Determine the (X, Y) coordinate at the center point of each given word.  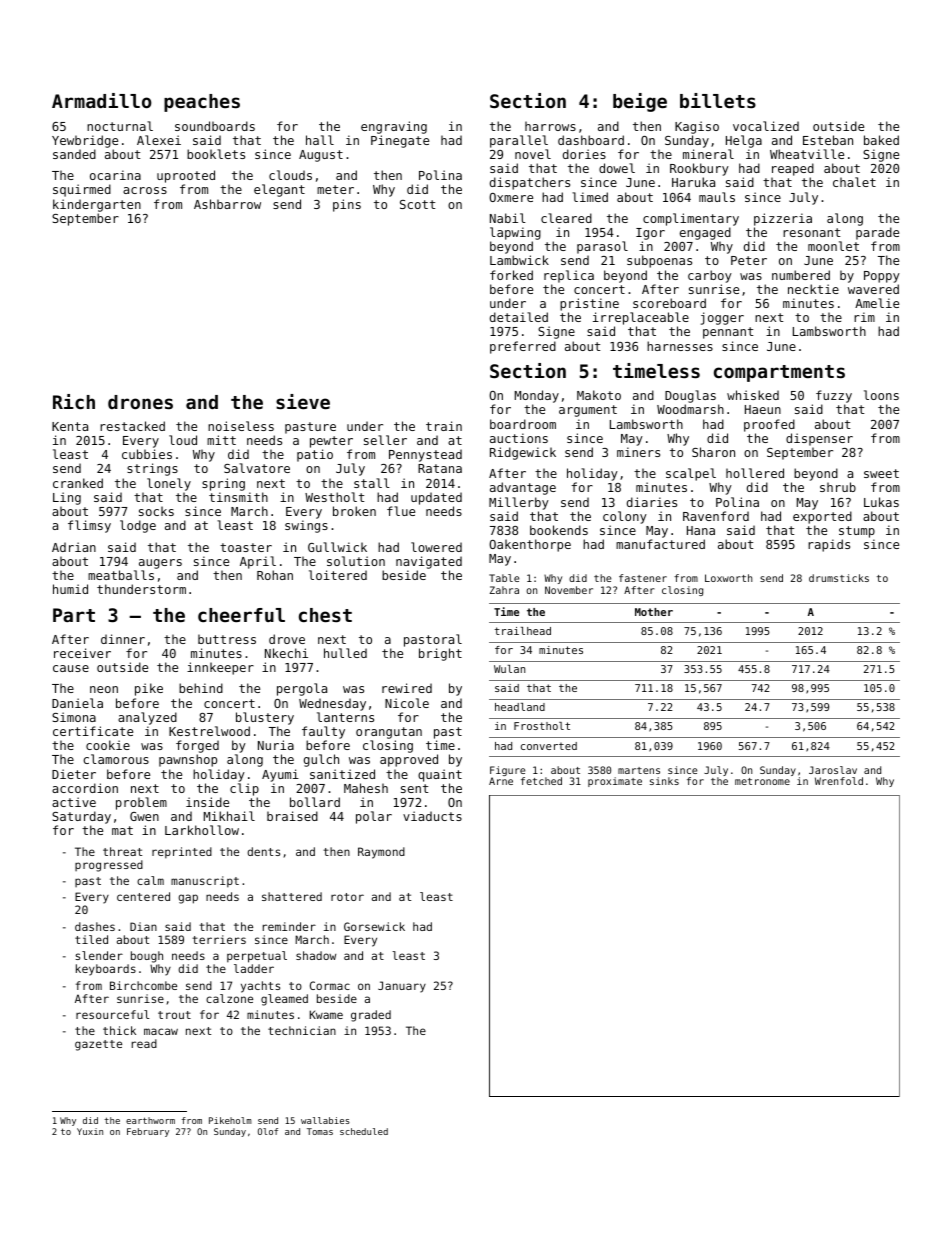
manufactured (660, 544)
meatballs (121, 575)
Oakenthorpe (530, 545)
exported (822, 517)
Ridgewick (523, 453)
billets (718, 101)
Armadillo (101, 100)
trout (174, 1015)
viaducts (432, 816)
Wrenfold (839, 781)
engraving (394, 127)
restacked (132, 426)
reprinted (182, 853)
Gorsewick (374, 926)
